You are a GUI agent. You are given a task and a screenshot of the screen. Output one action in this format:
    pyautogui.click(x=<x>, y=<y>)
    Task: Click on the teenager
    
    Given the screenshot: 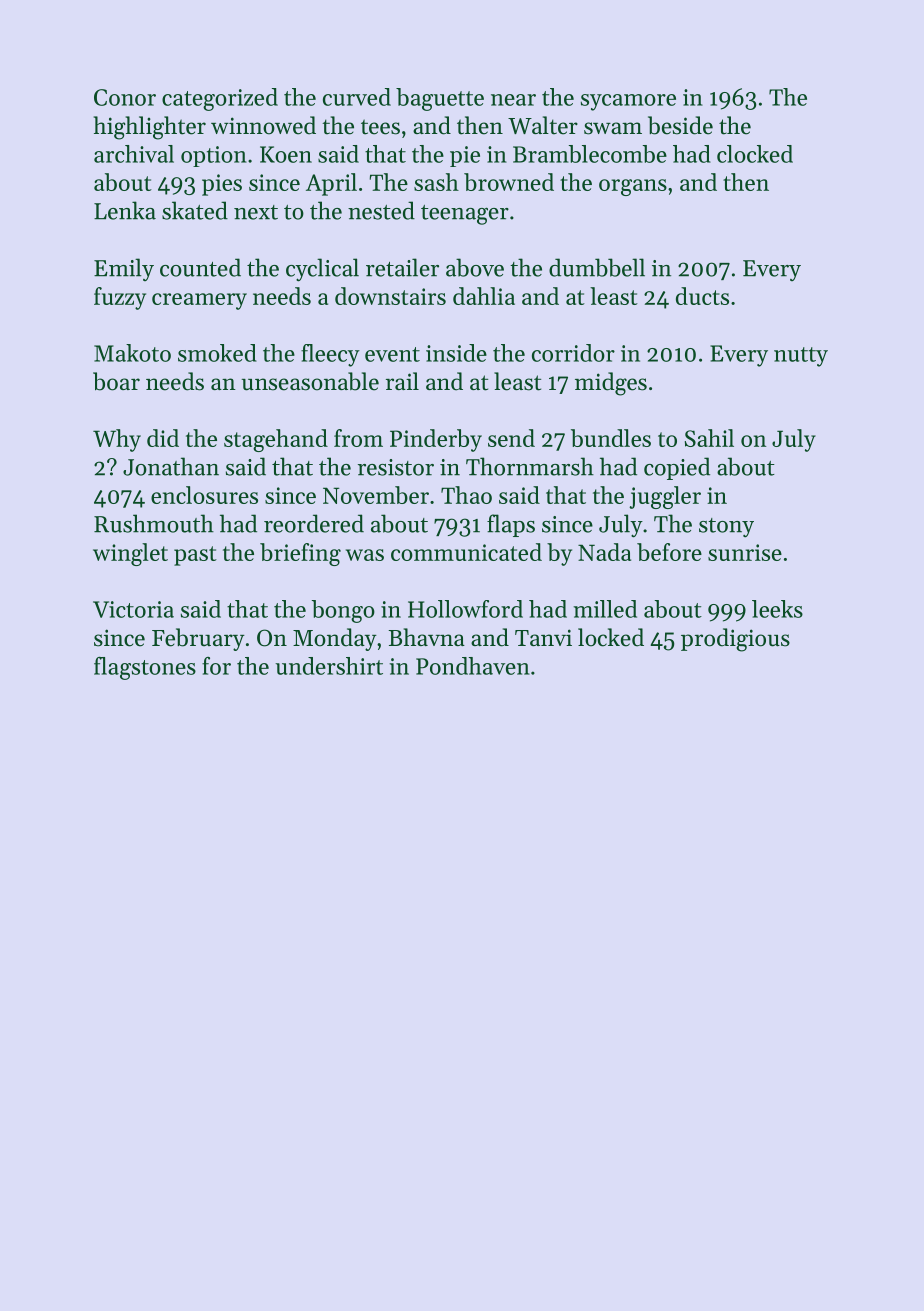 What is the action you would take?
    pyautogui.click(x=465, y=215)
